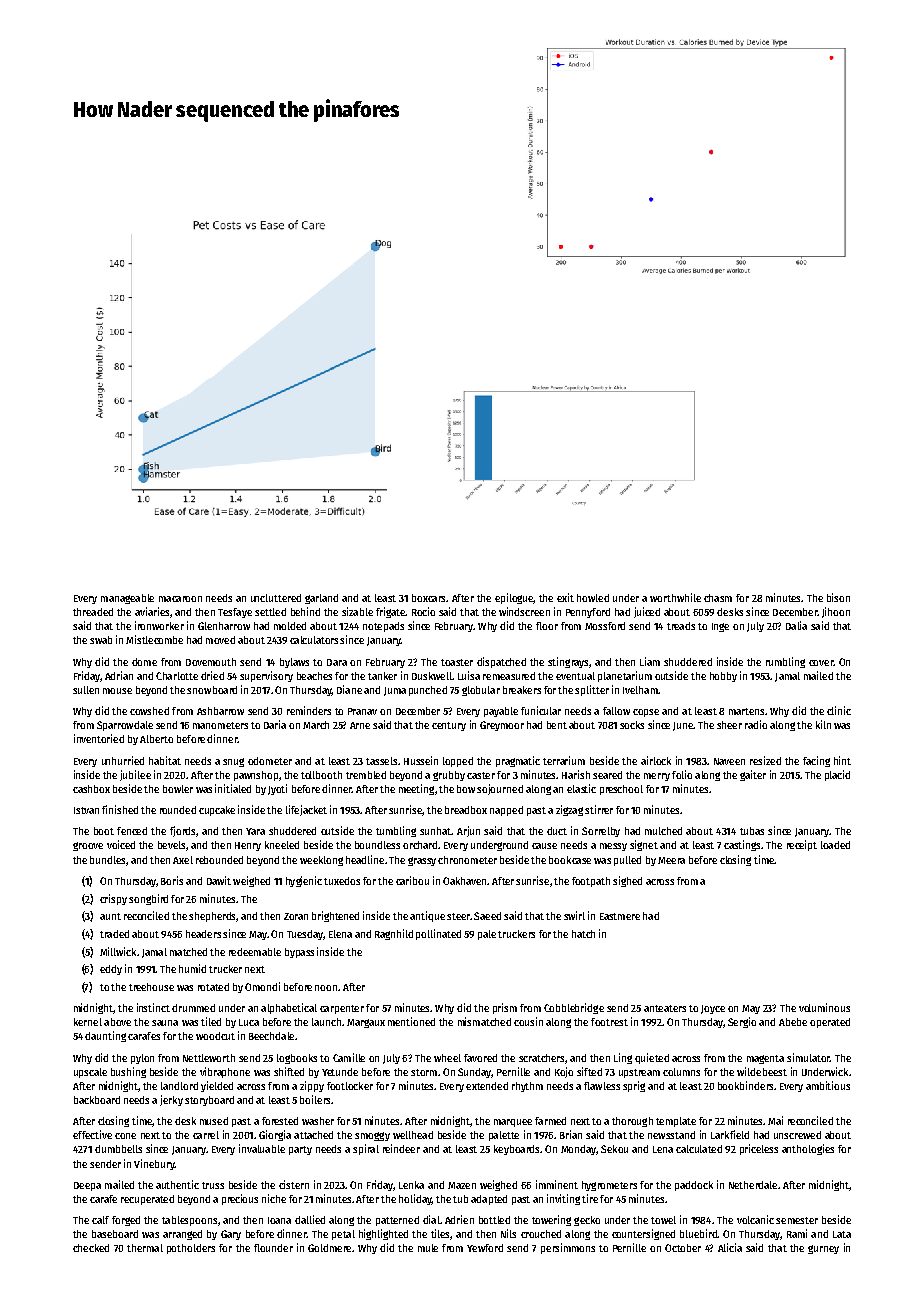  I want to click on bison, so click(838, 597).
